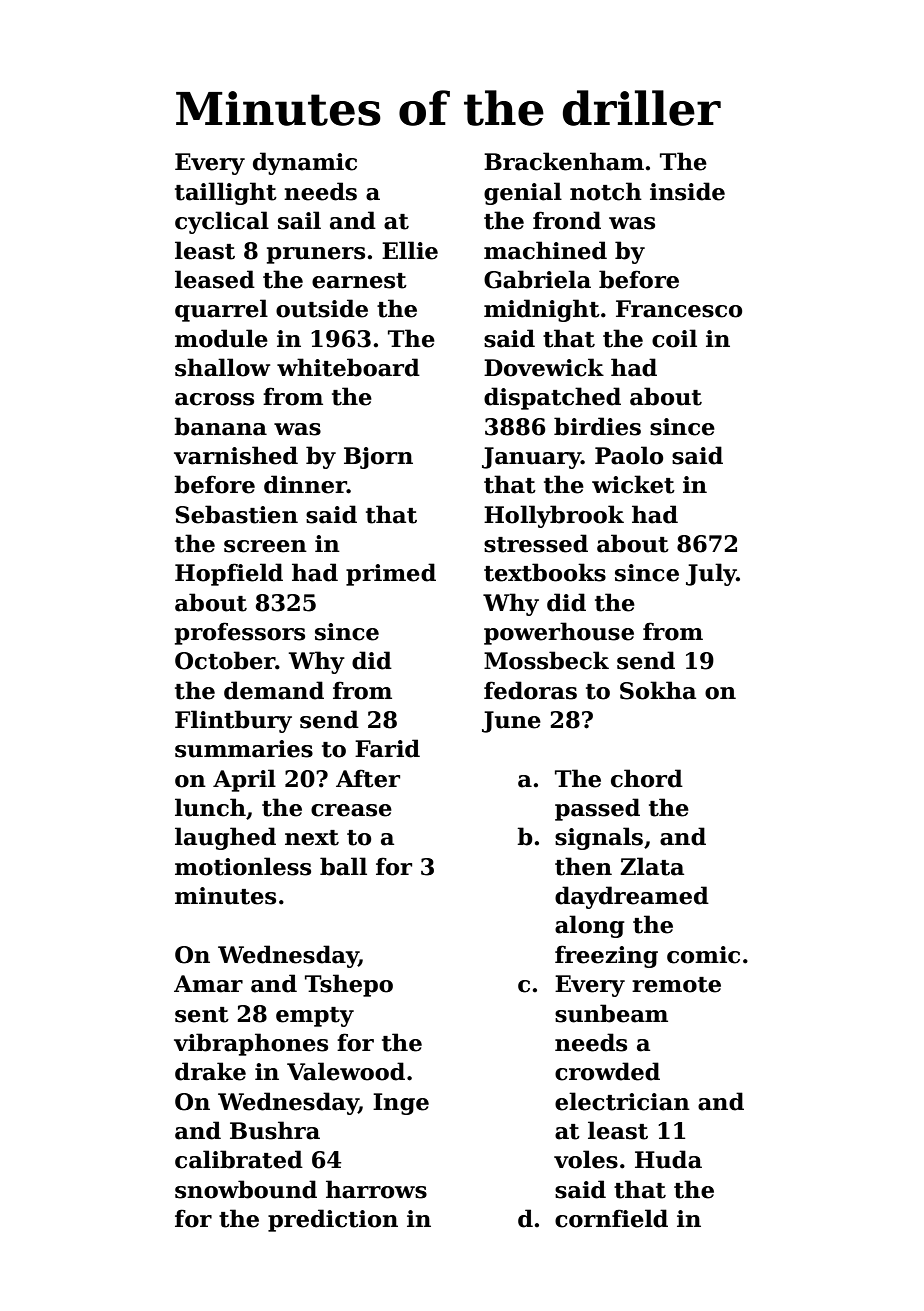 This image has width=924, height=1311. What do you see at coordinates (687, 191) in the image?
I see `inside` at bounding box center [687, 191].
